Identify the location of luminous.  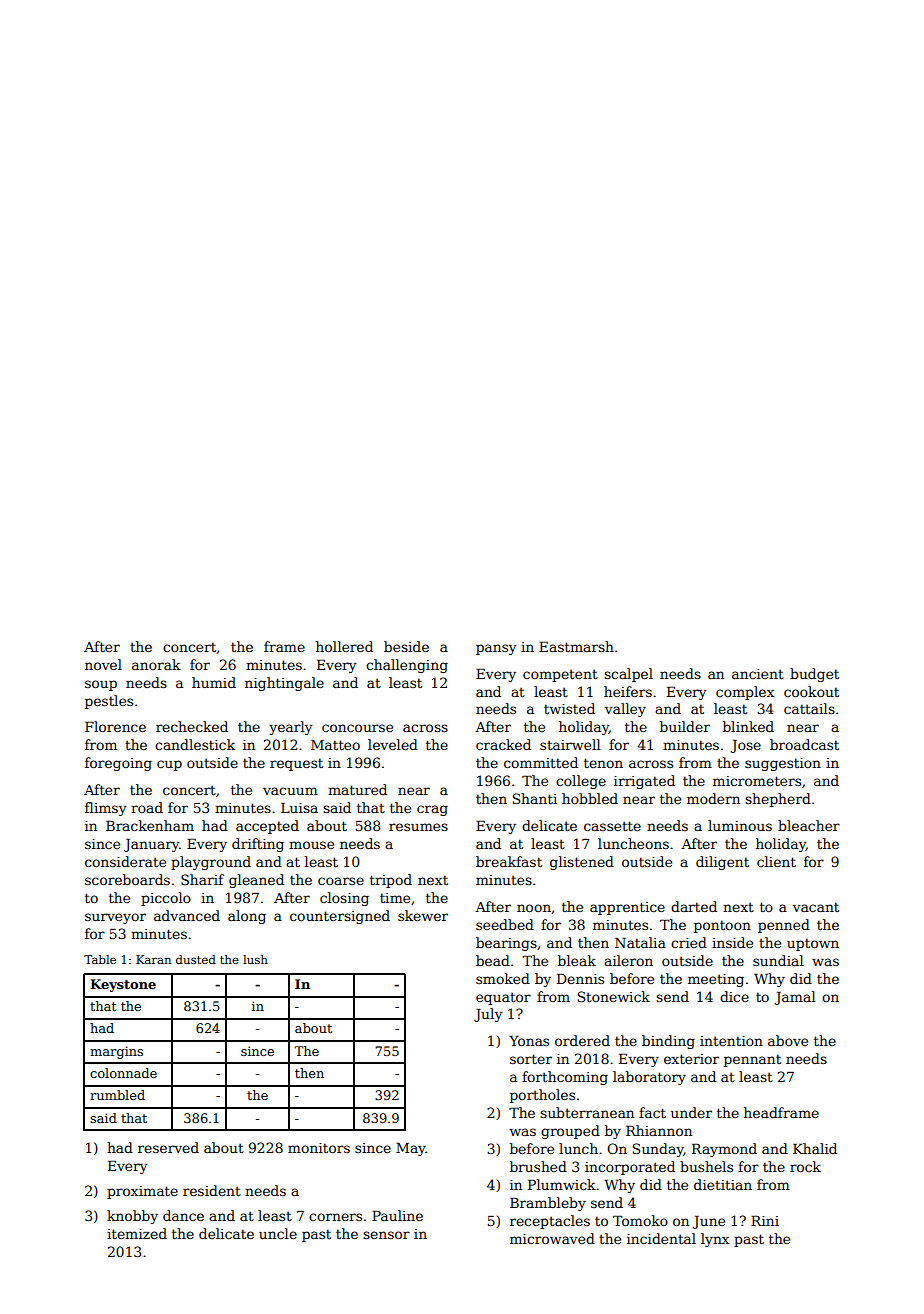
(740, 825).
